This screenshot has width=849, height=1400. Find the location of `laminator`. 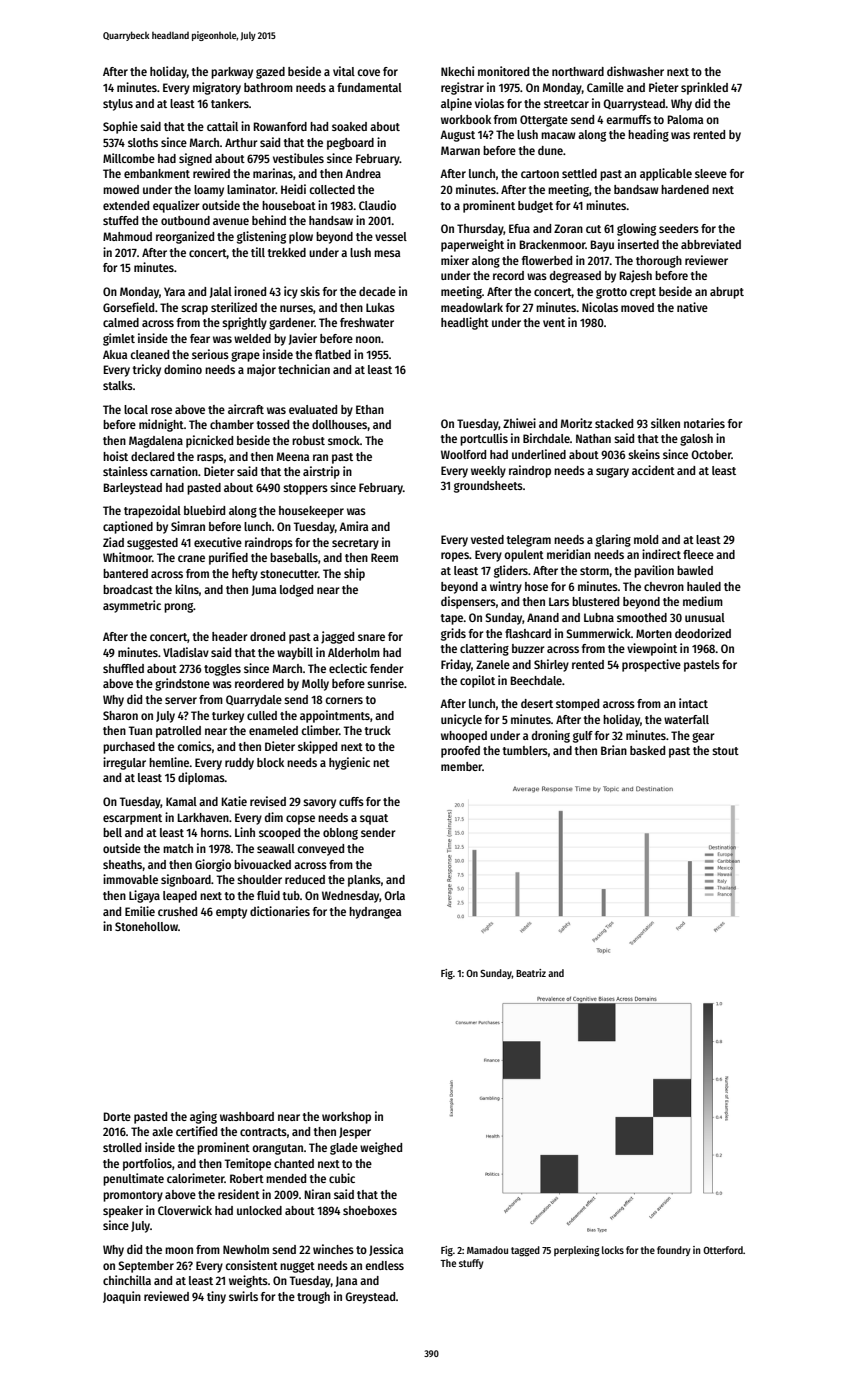

laminator is located at coordinates (251, 189).
